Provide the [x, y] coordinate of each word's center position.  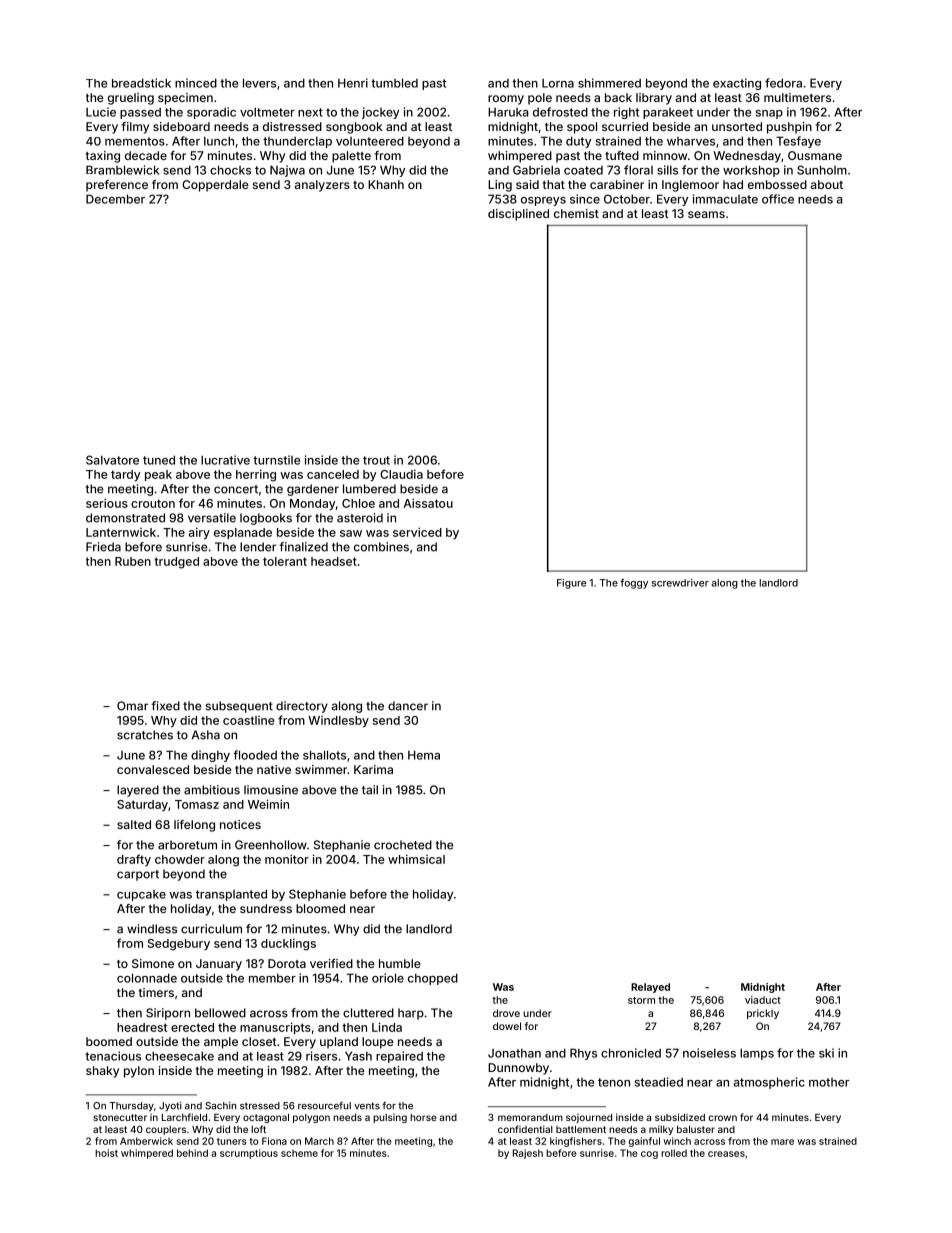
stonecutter [120, 1117]
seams [706, 214]
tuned [159, 460]
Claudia [401, 474]
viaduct [763, 1000]
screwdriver [680, 583]
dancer [408, 706]
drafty [134, 860]
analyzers [322, 186]
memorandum [530, 1117]
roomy [506, 100]
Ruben [133, 561]
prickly [763, 1014]
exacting [737, 84]
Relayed [650, 988]
